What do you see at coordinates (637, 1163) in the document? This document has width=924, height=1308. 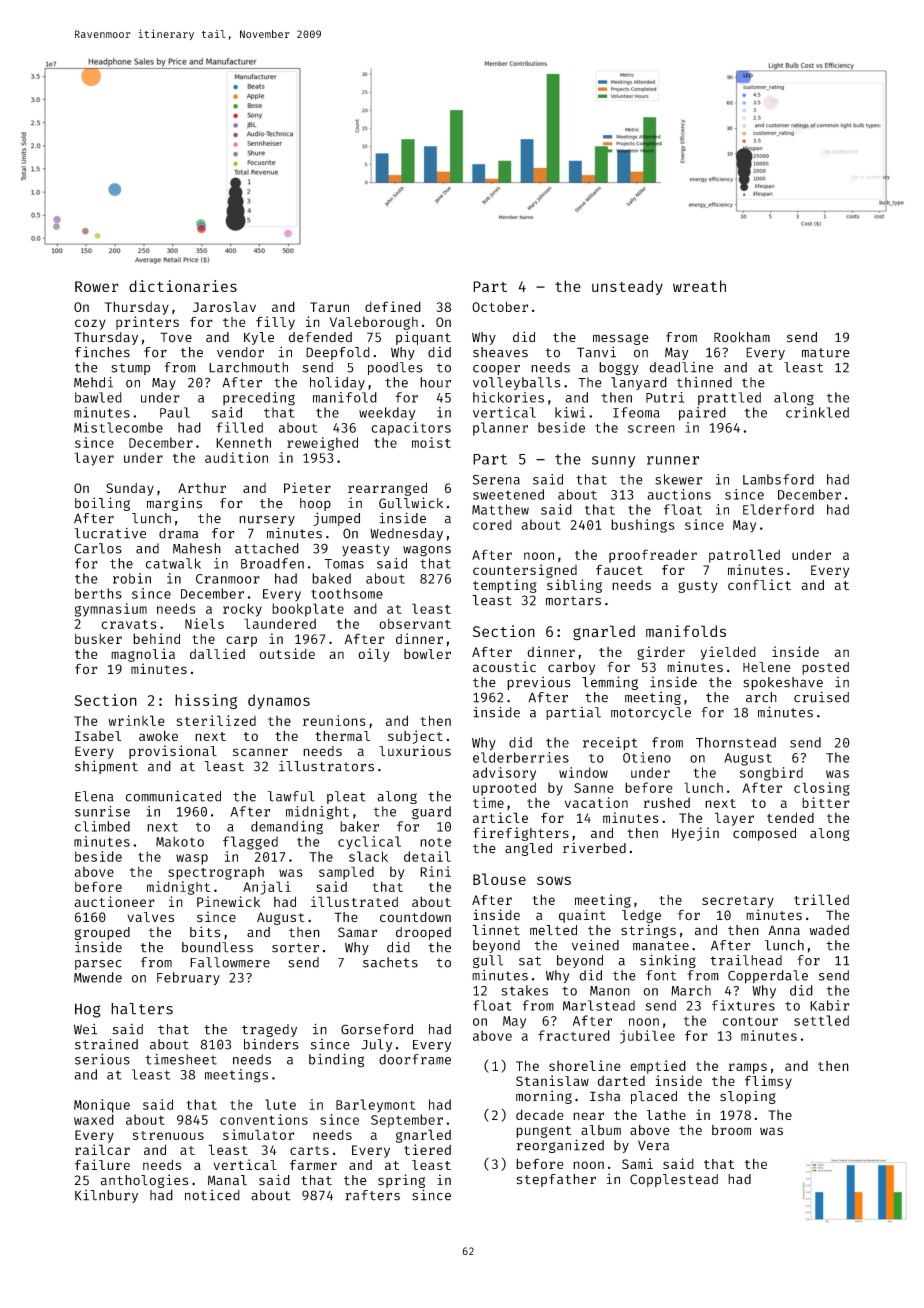 I see `Sami` at bounding box center [637, 1163].
